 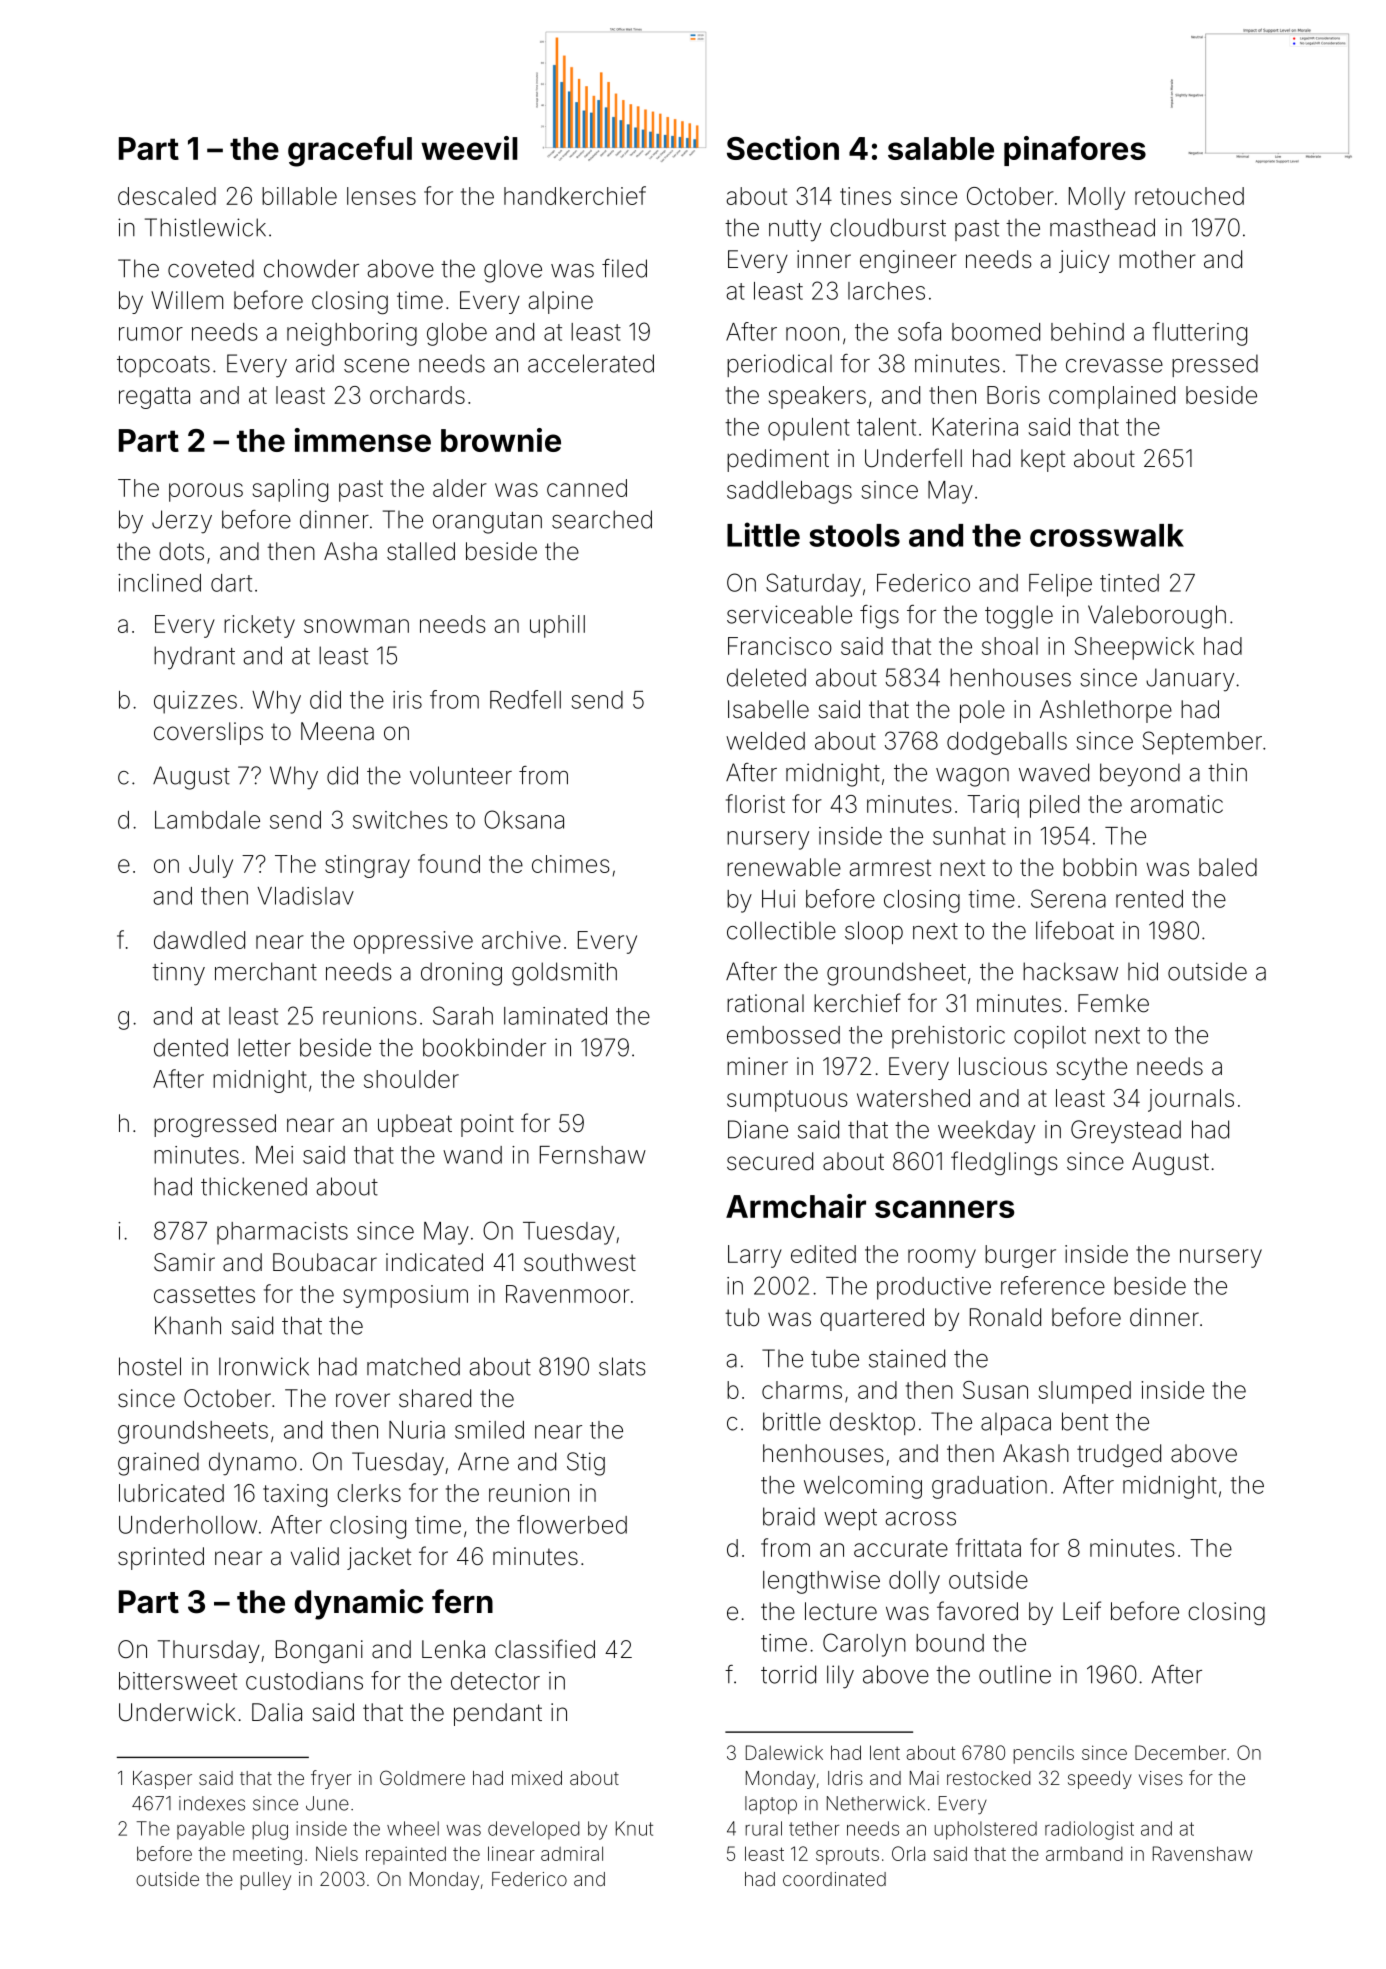 I want to click on salable, so click(x=941, y=148).
